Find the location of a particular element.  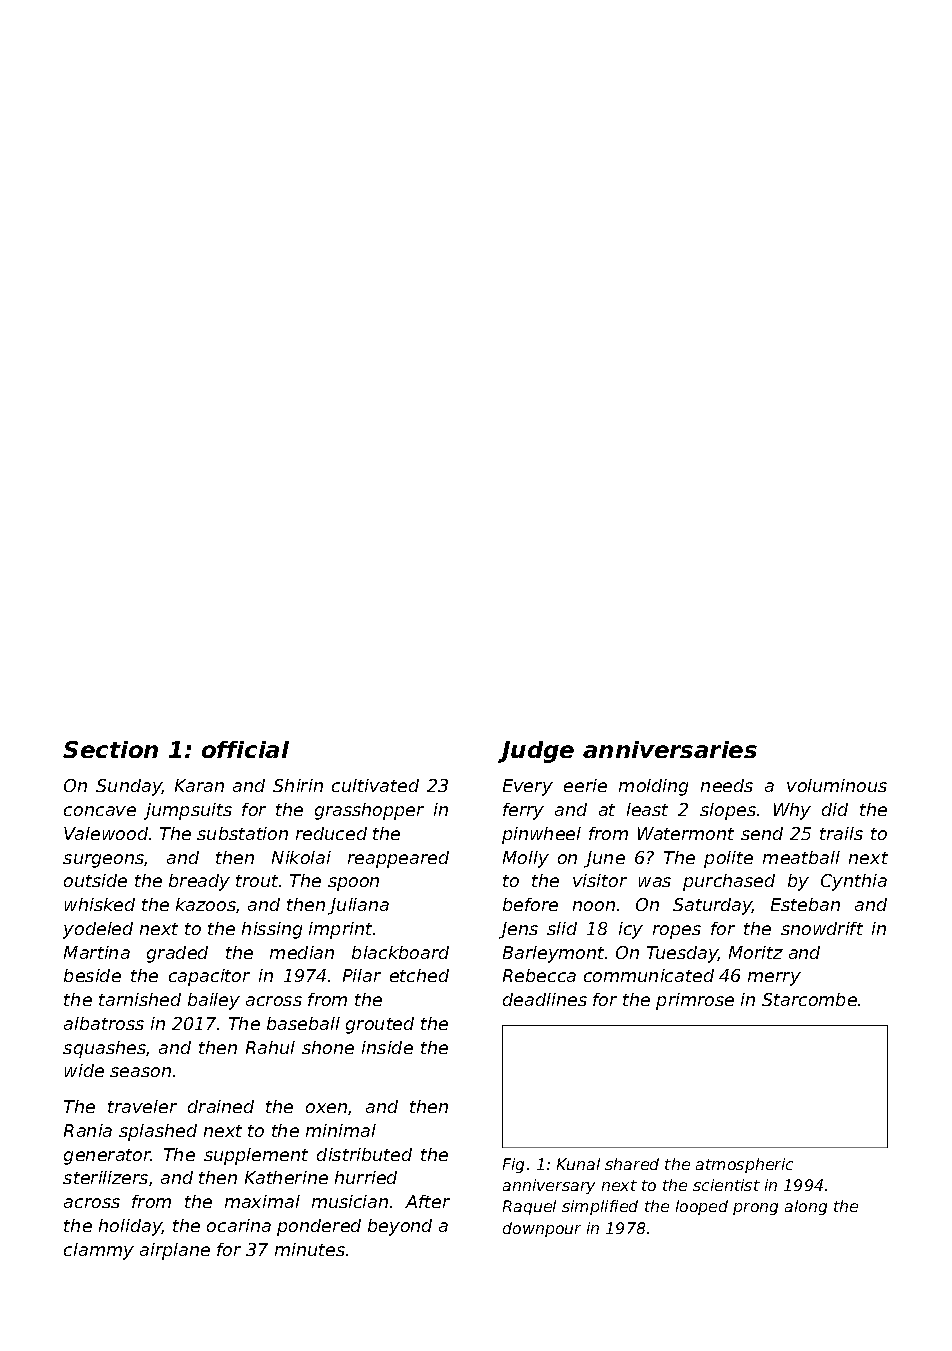

send is located at coordinates (762, 833).
